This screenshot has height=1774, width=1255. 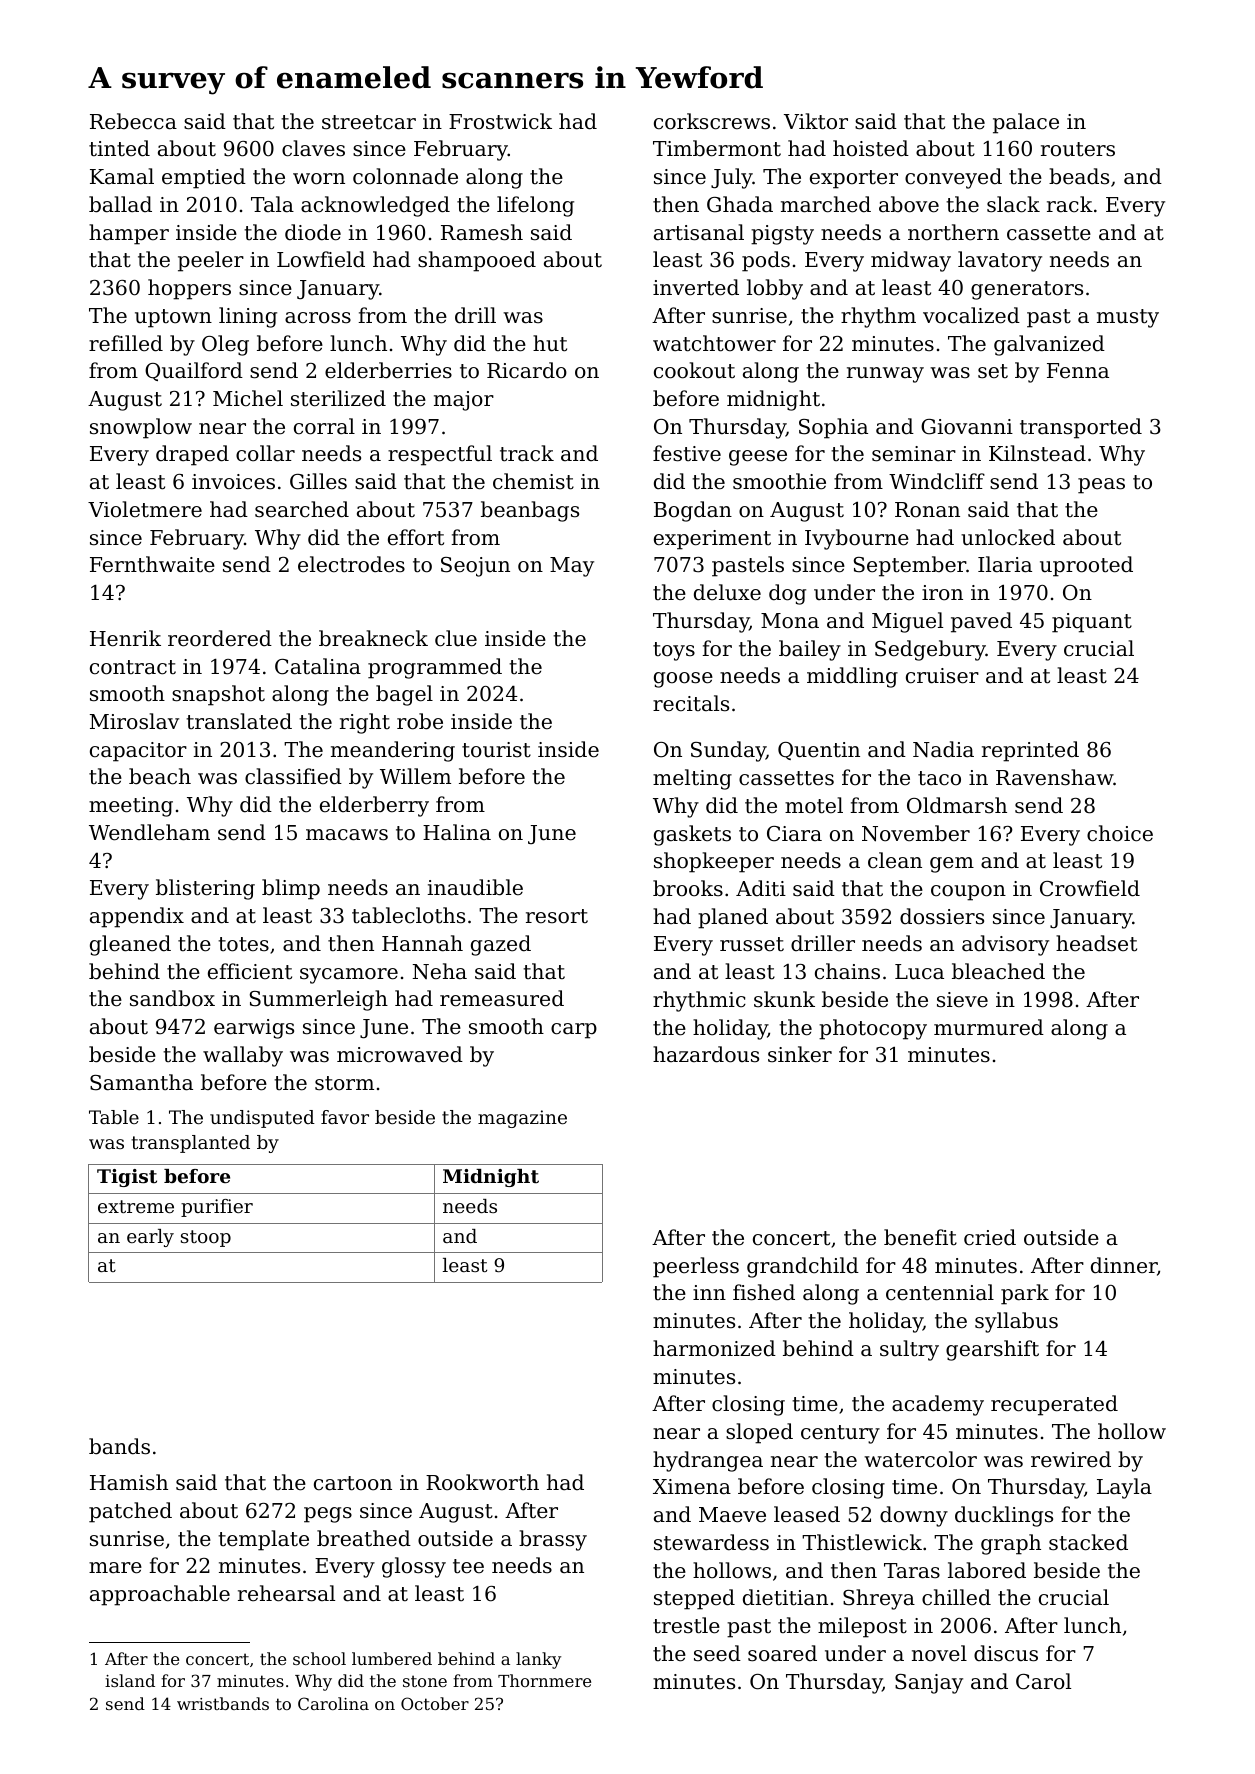 I want to click on tourist, so click(x=496, y=750).
